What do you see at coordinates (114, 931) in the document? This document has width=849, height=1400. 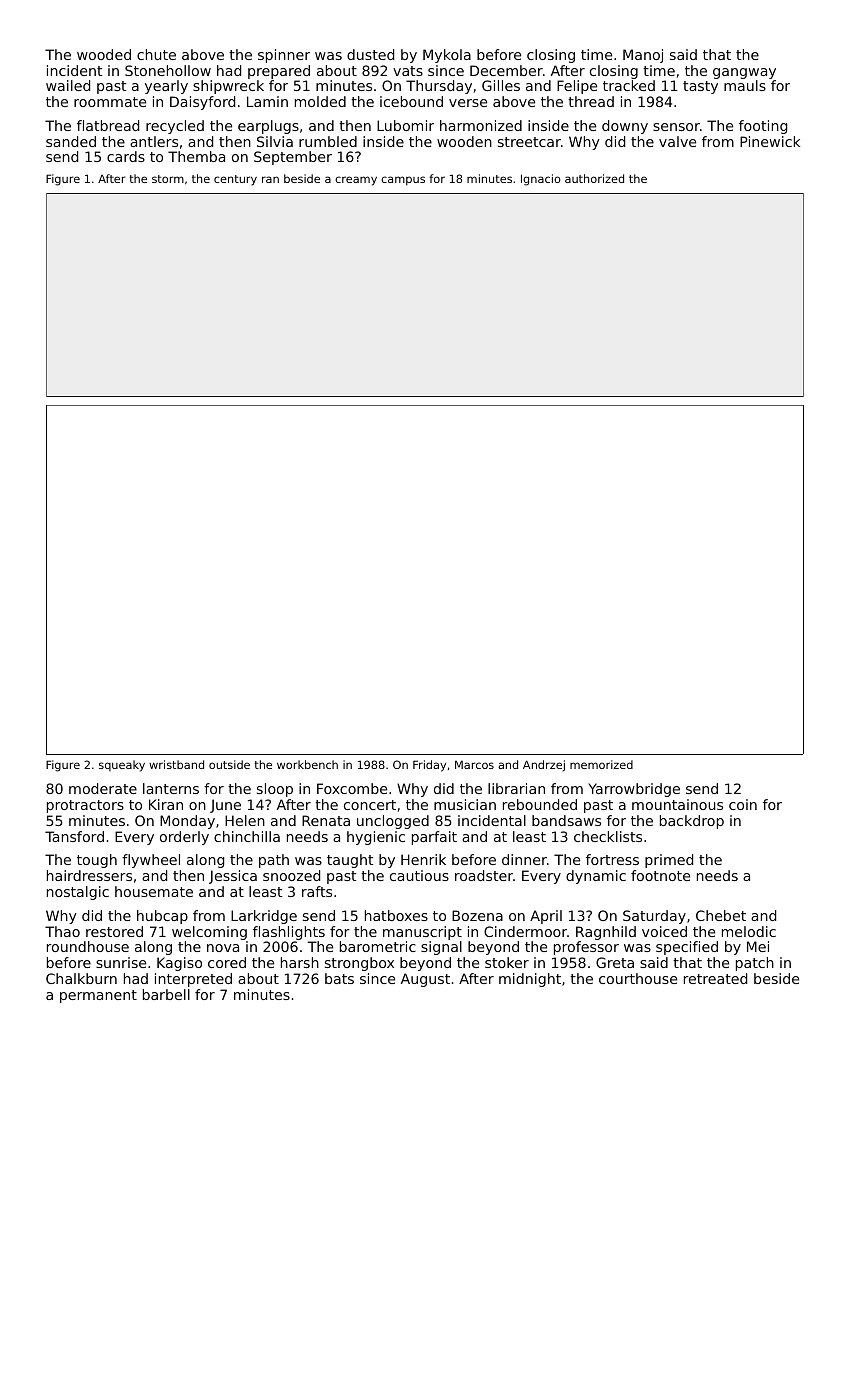 I see `restored` at bounding box center [114, 931].
